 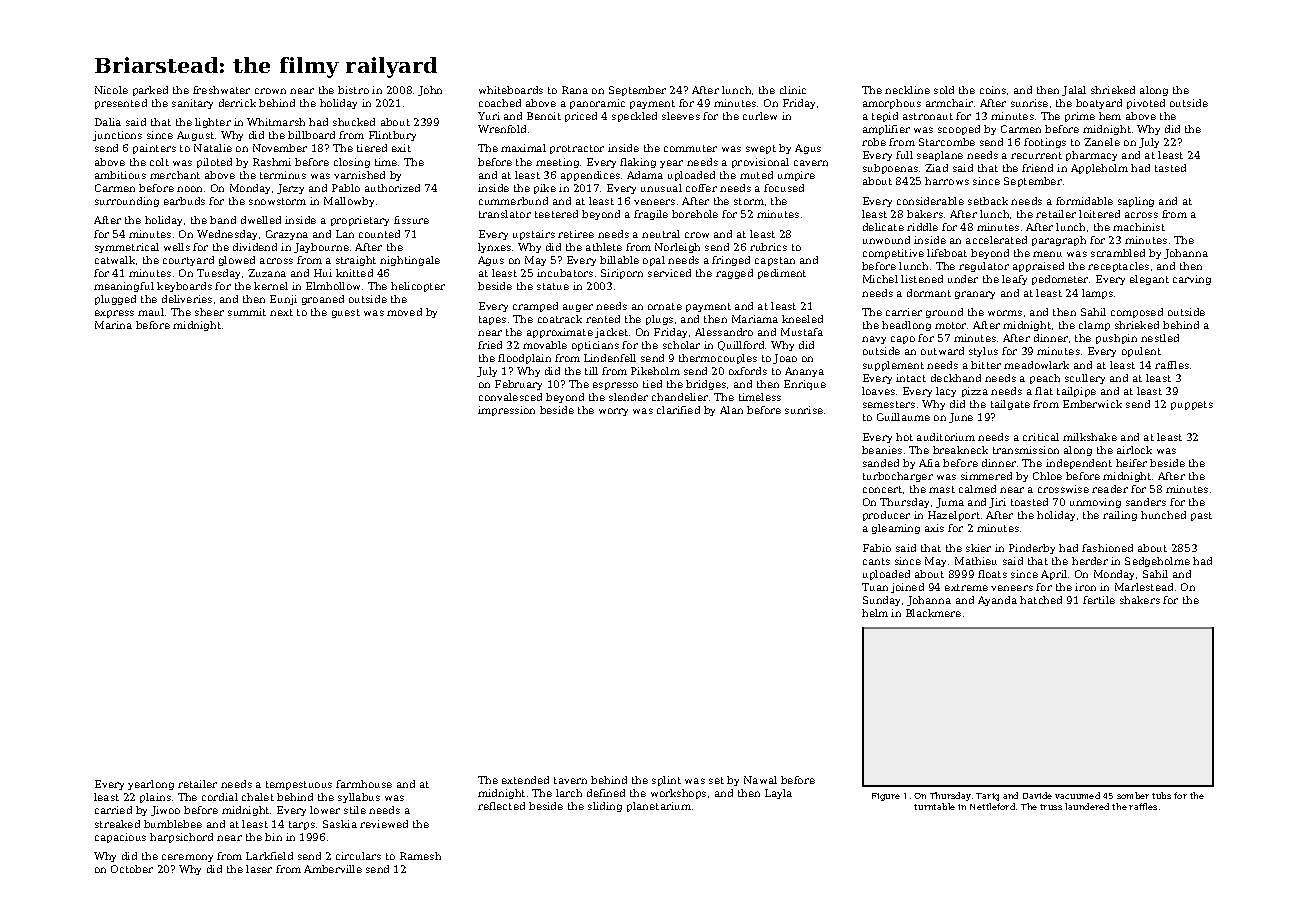 I want to click on Zuzana, so click(x=267, y=273).
